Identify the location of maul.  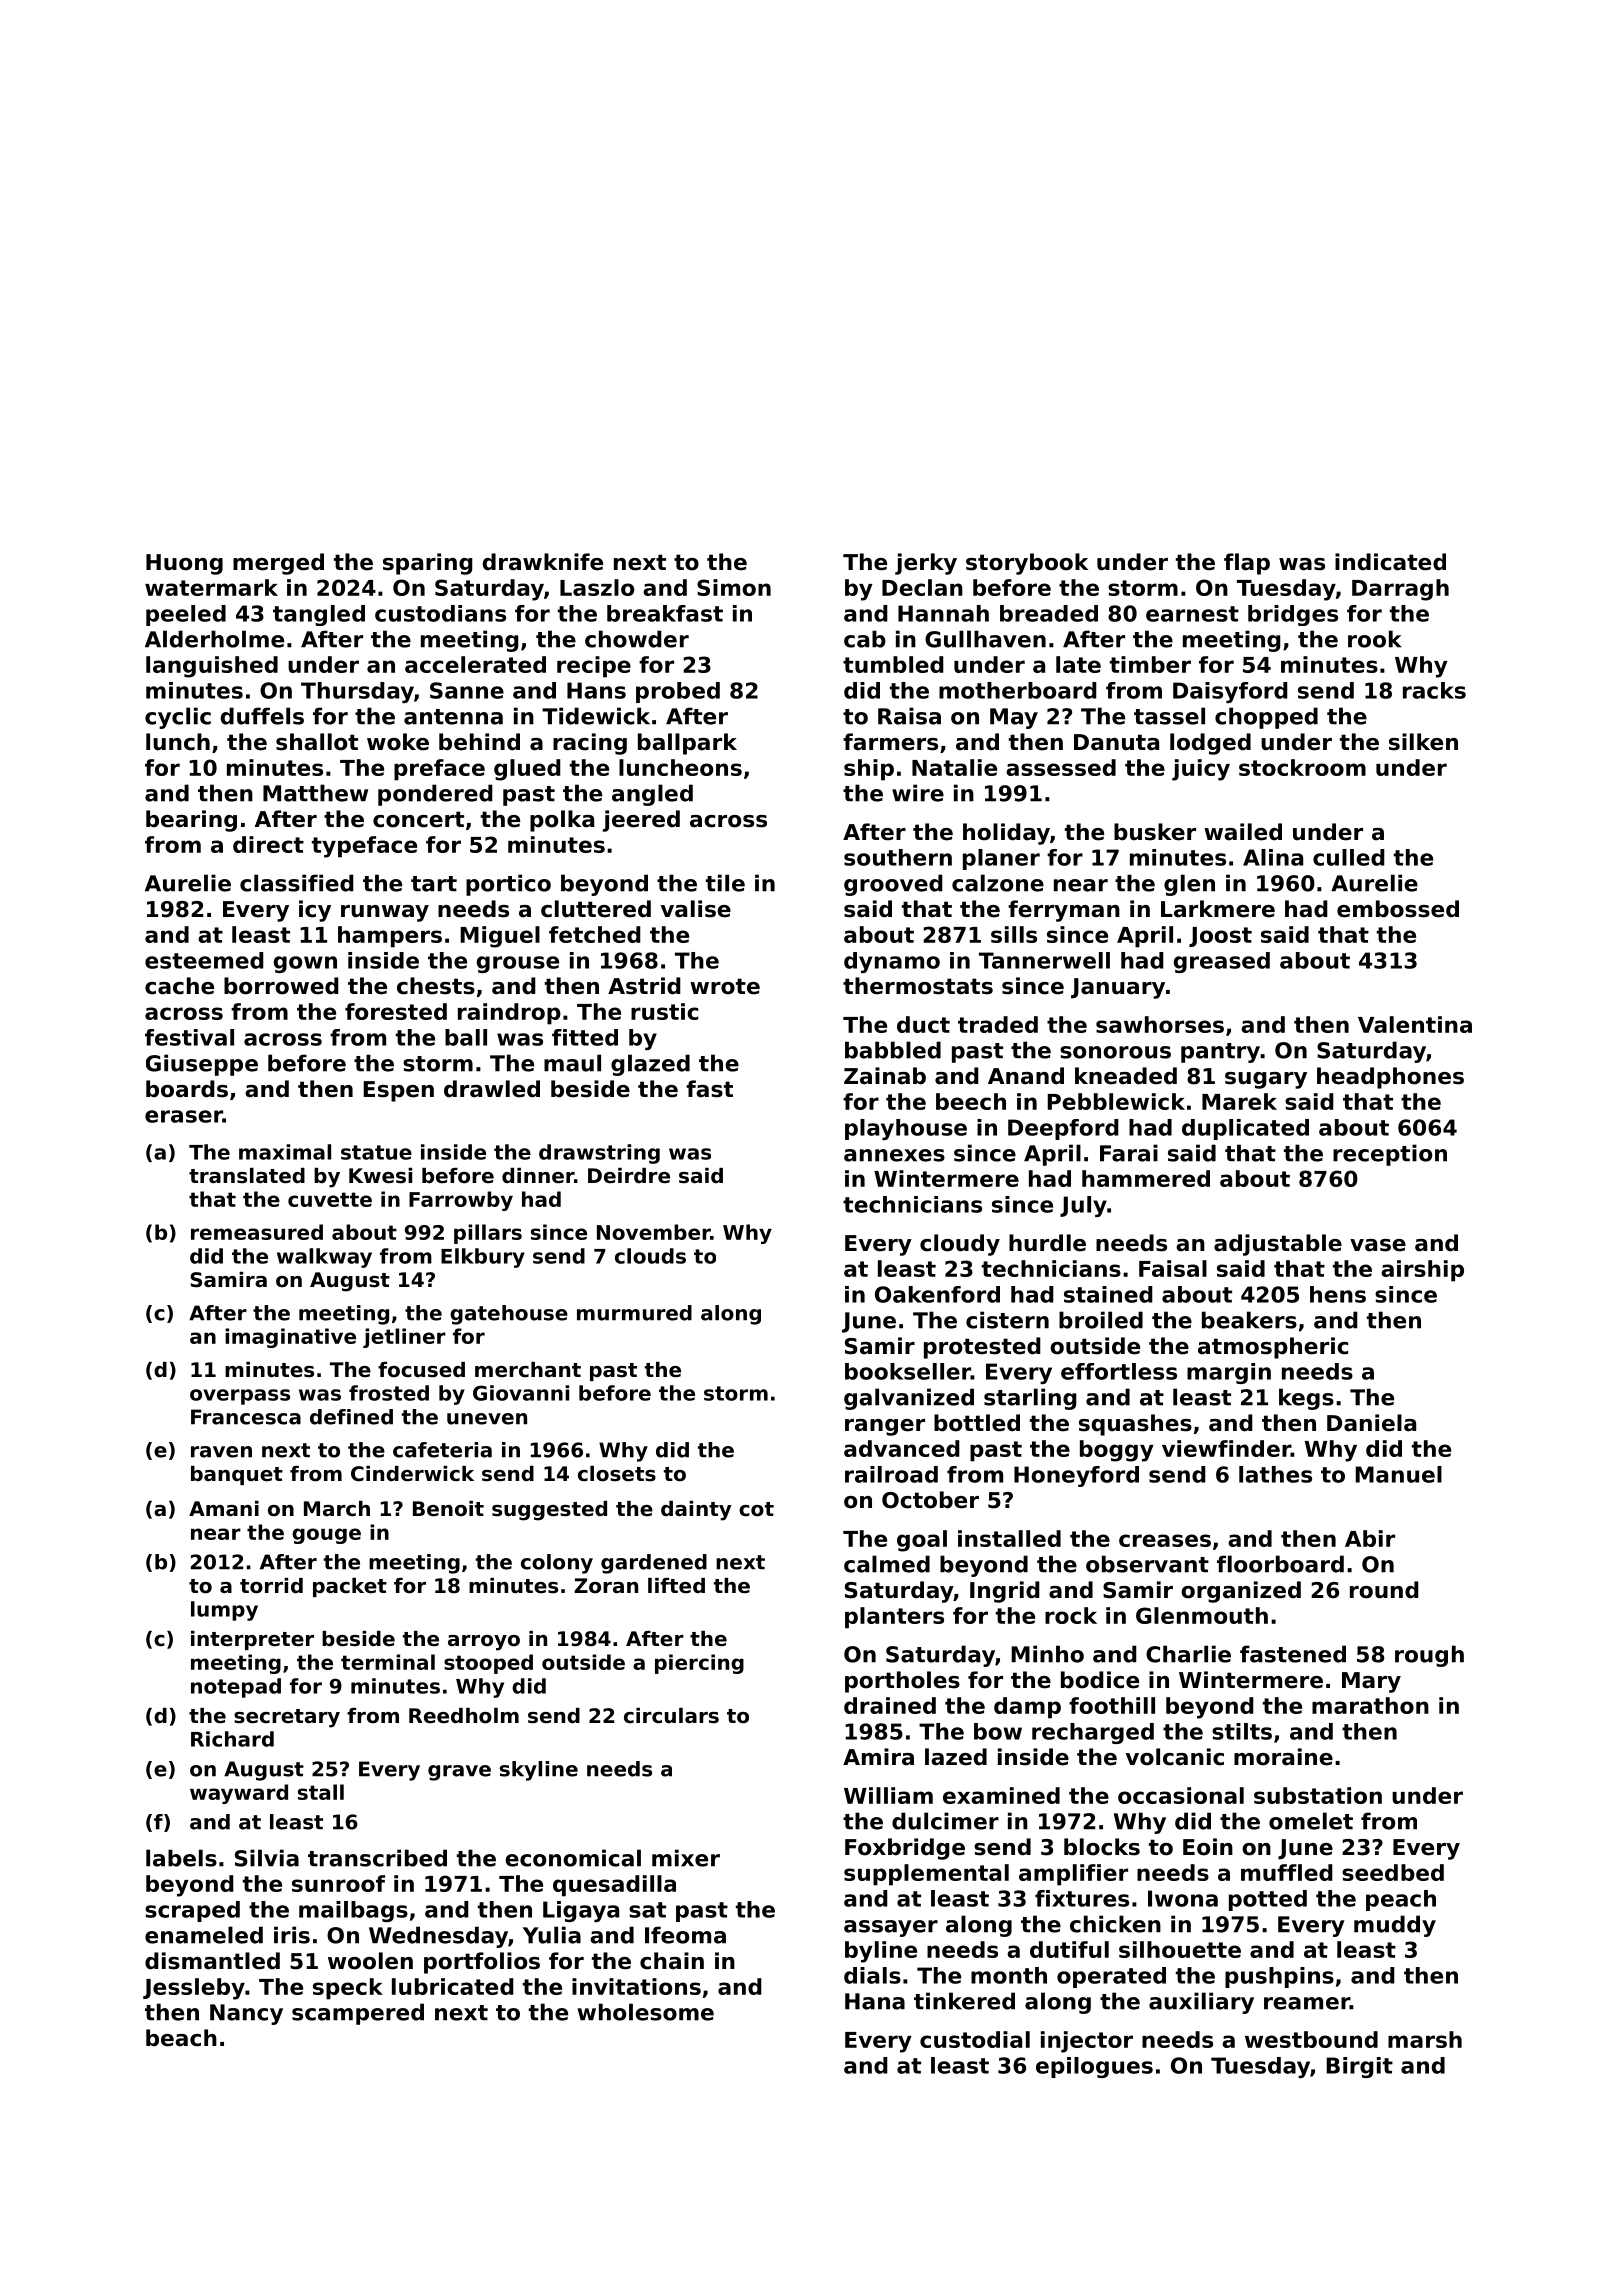
(572, 1063).
